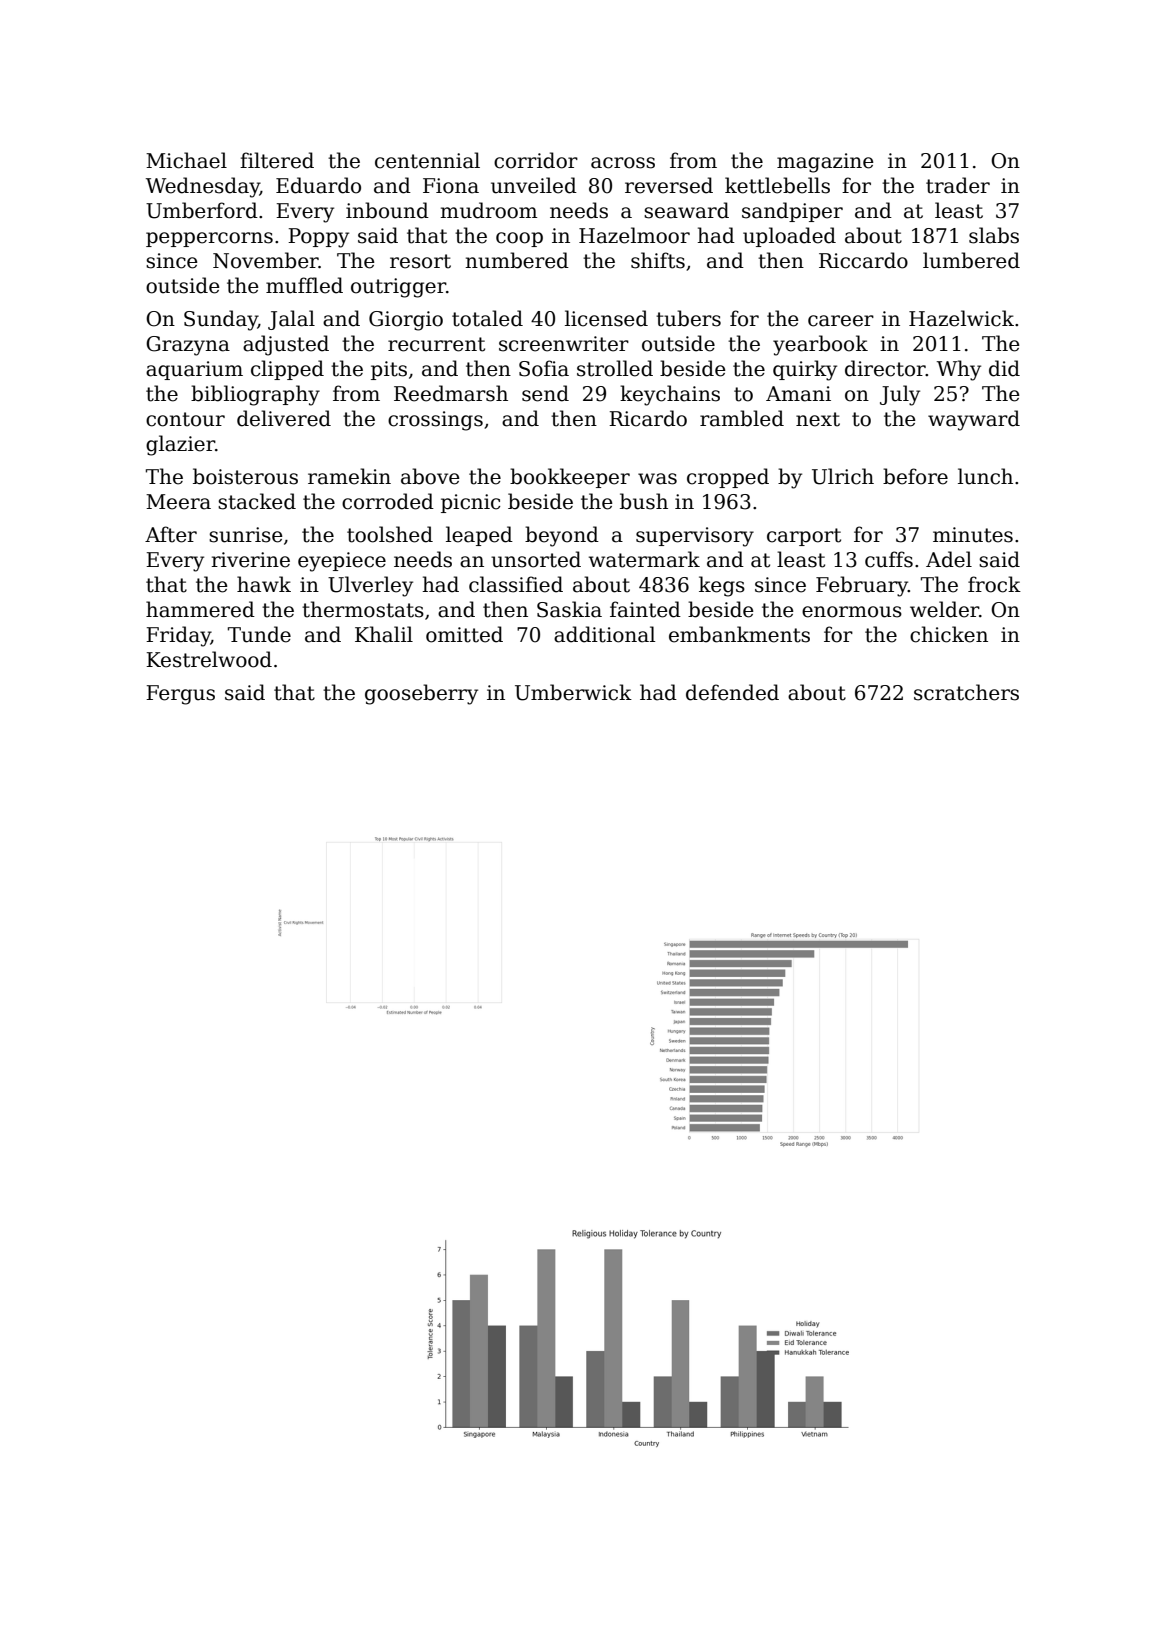  I want to click on next, so click(818, 419).
